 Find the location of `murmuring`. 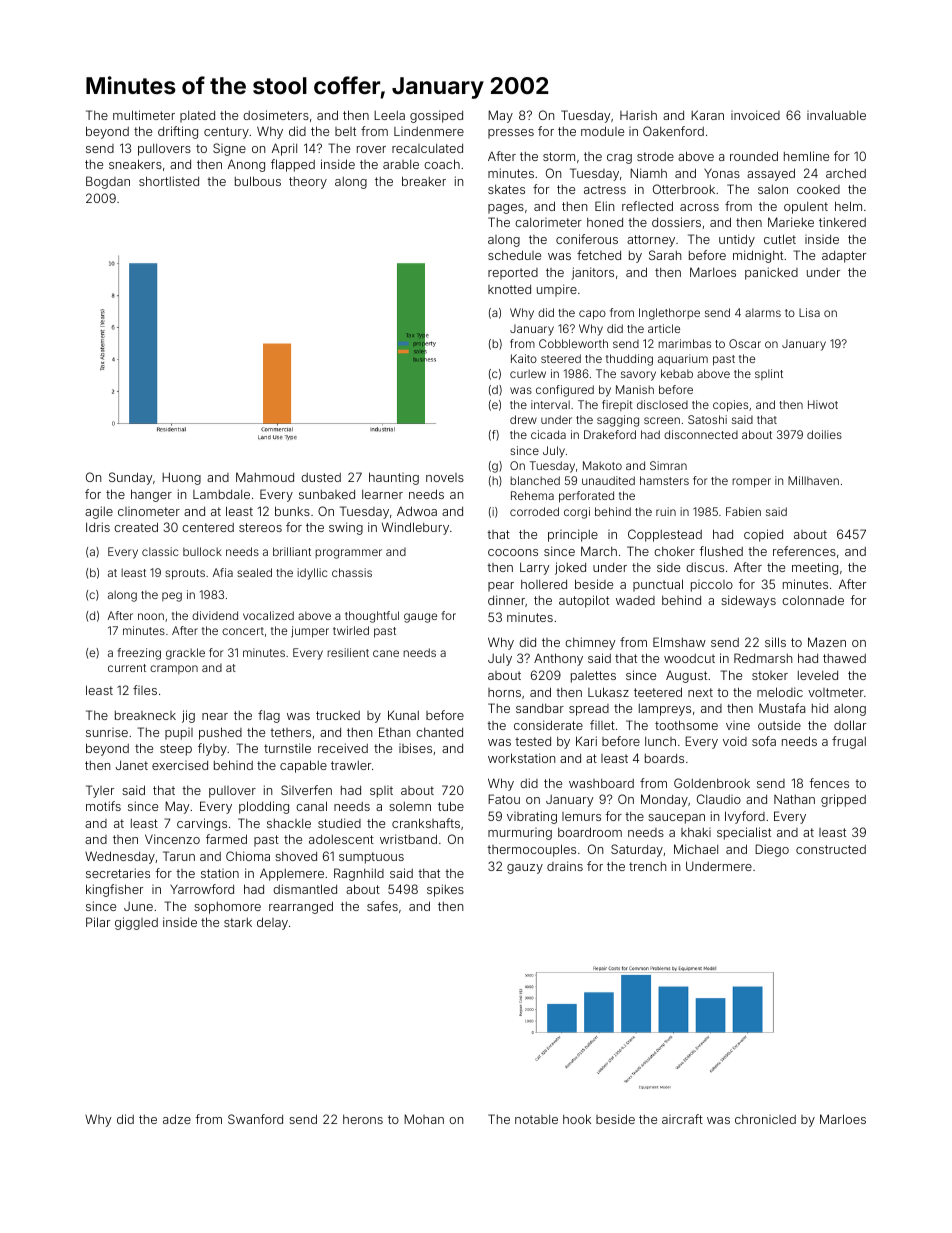

murmuring is located at coordinates (520, 834).
